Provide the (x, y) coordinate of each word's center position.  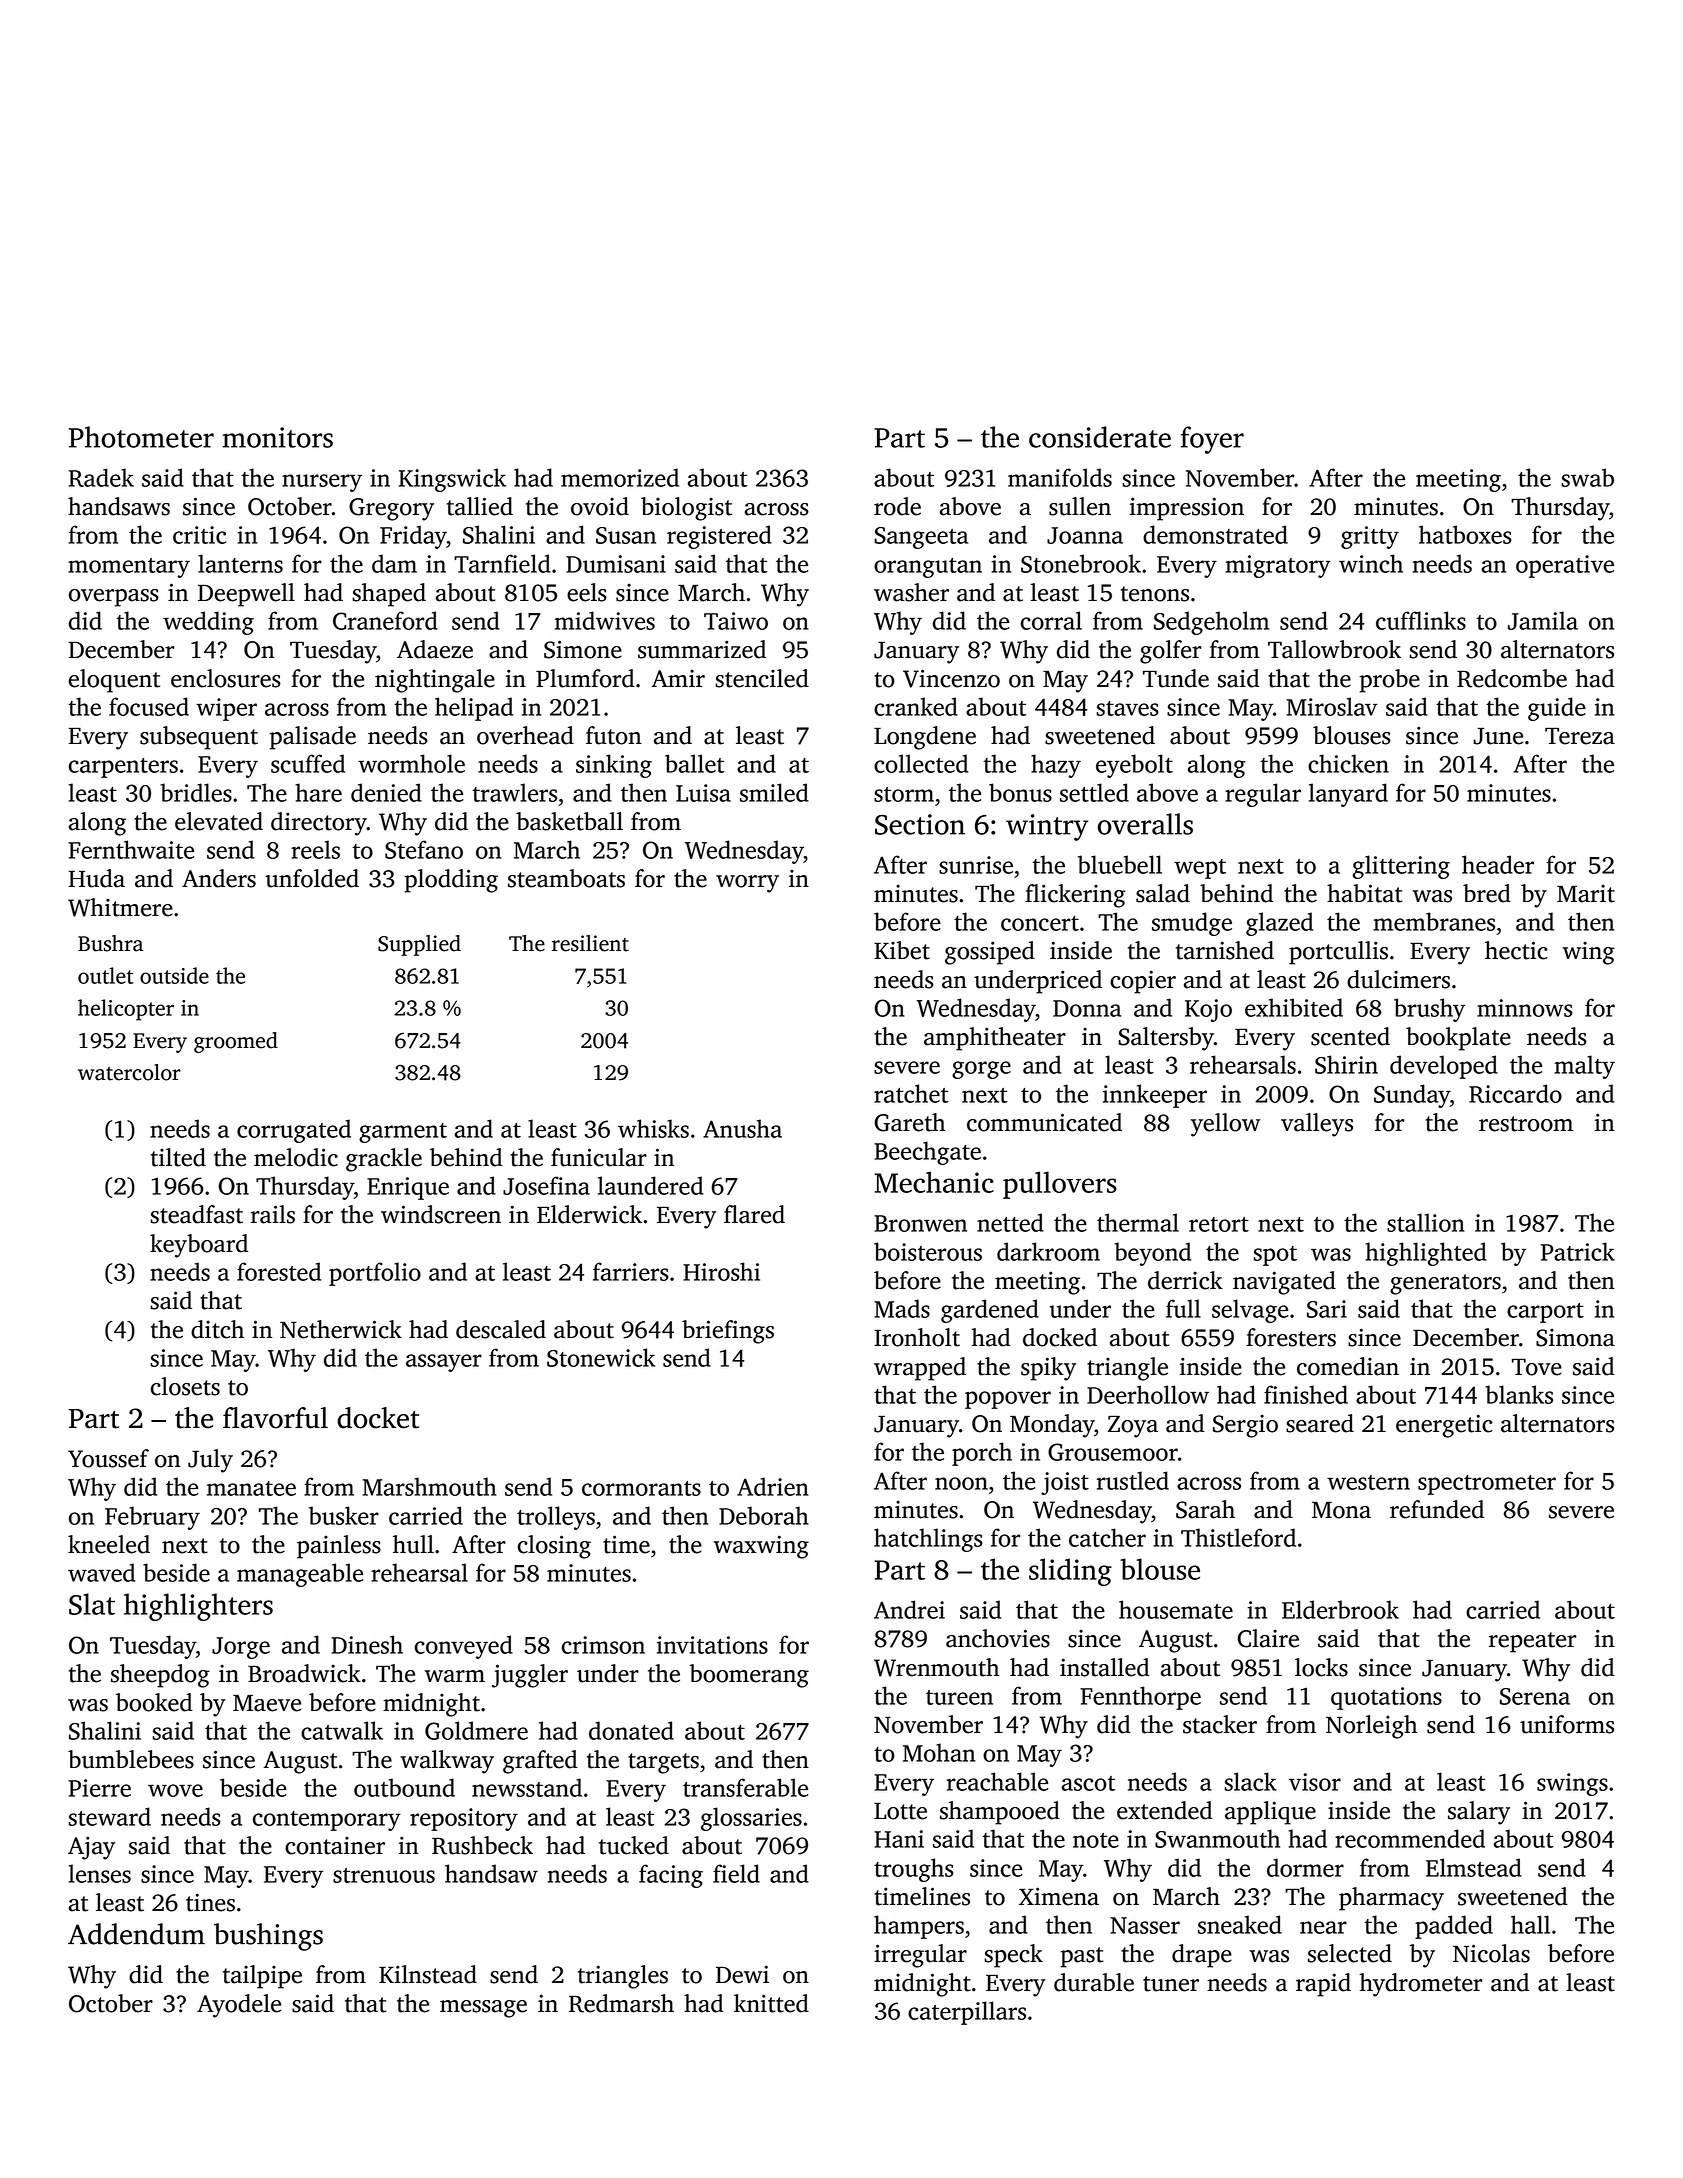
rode (897, 506)
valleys (1317, 1125)
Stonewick (601, 1357)
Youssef (108, 1458)
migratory (1278, 566)
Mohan (939, 1752)
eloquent (114, 681)
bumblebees (131, 1759)
